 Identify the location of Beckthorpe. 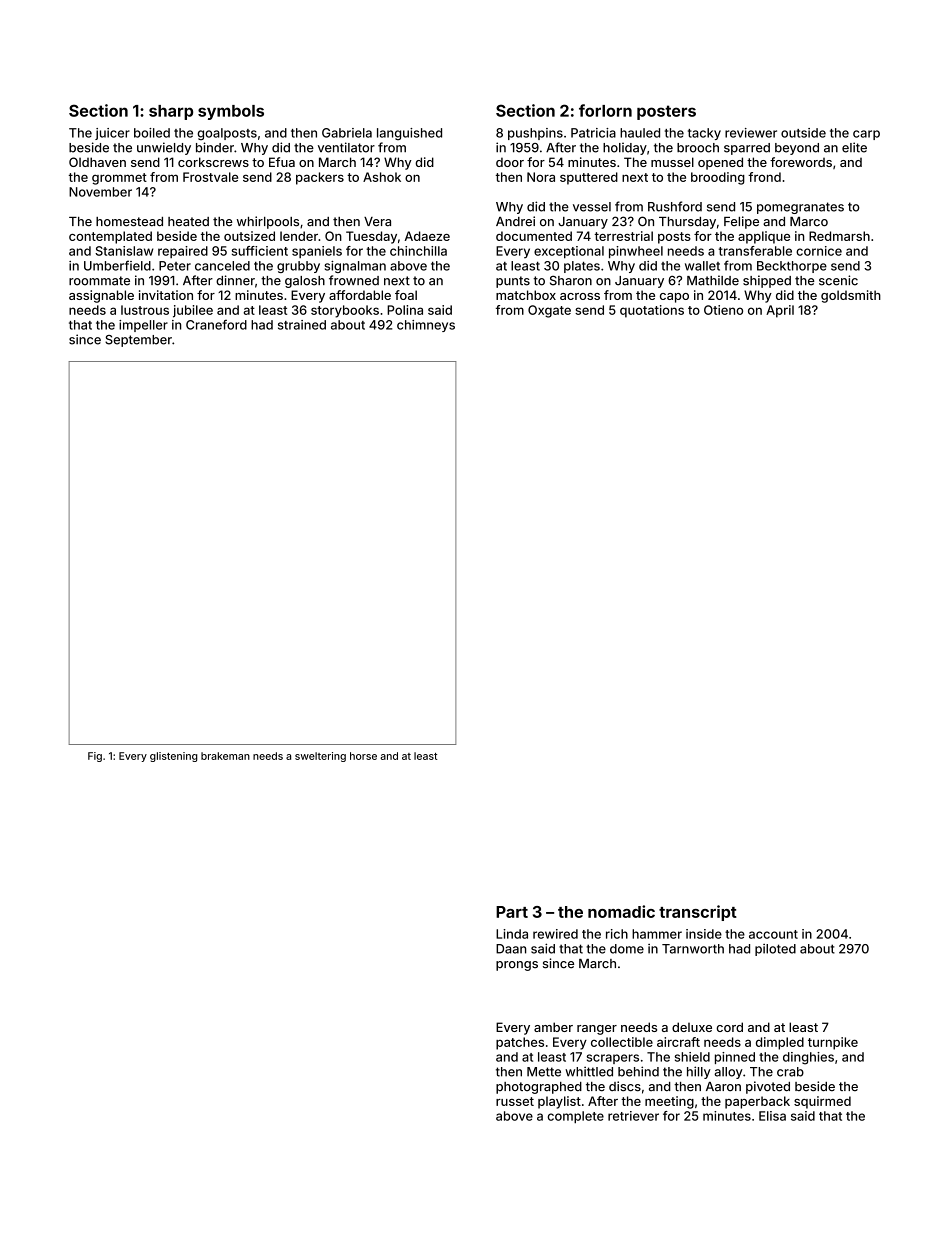
(792, 267).
